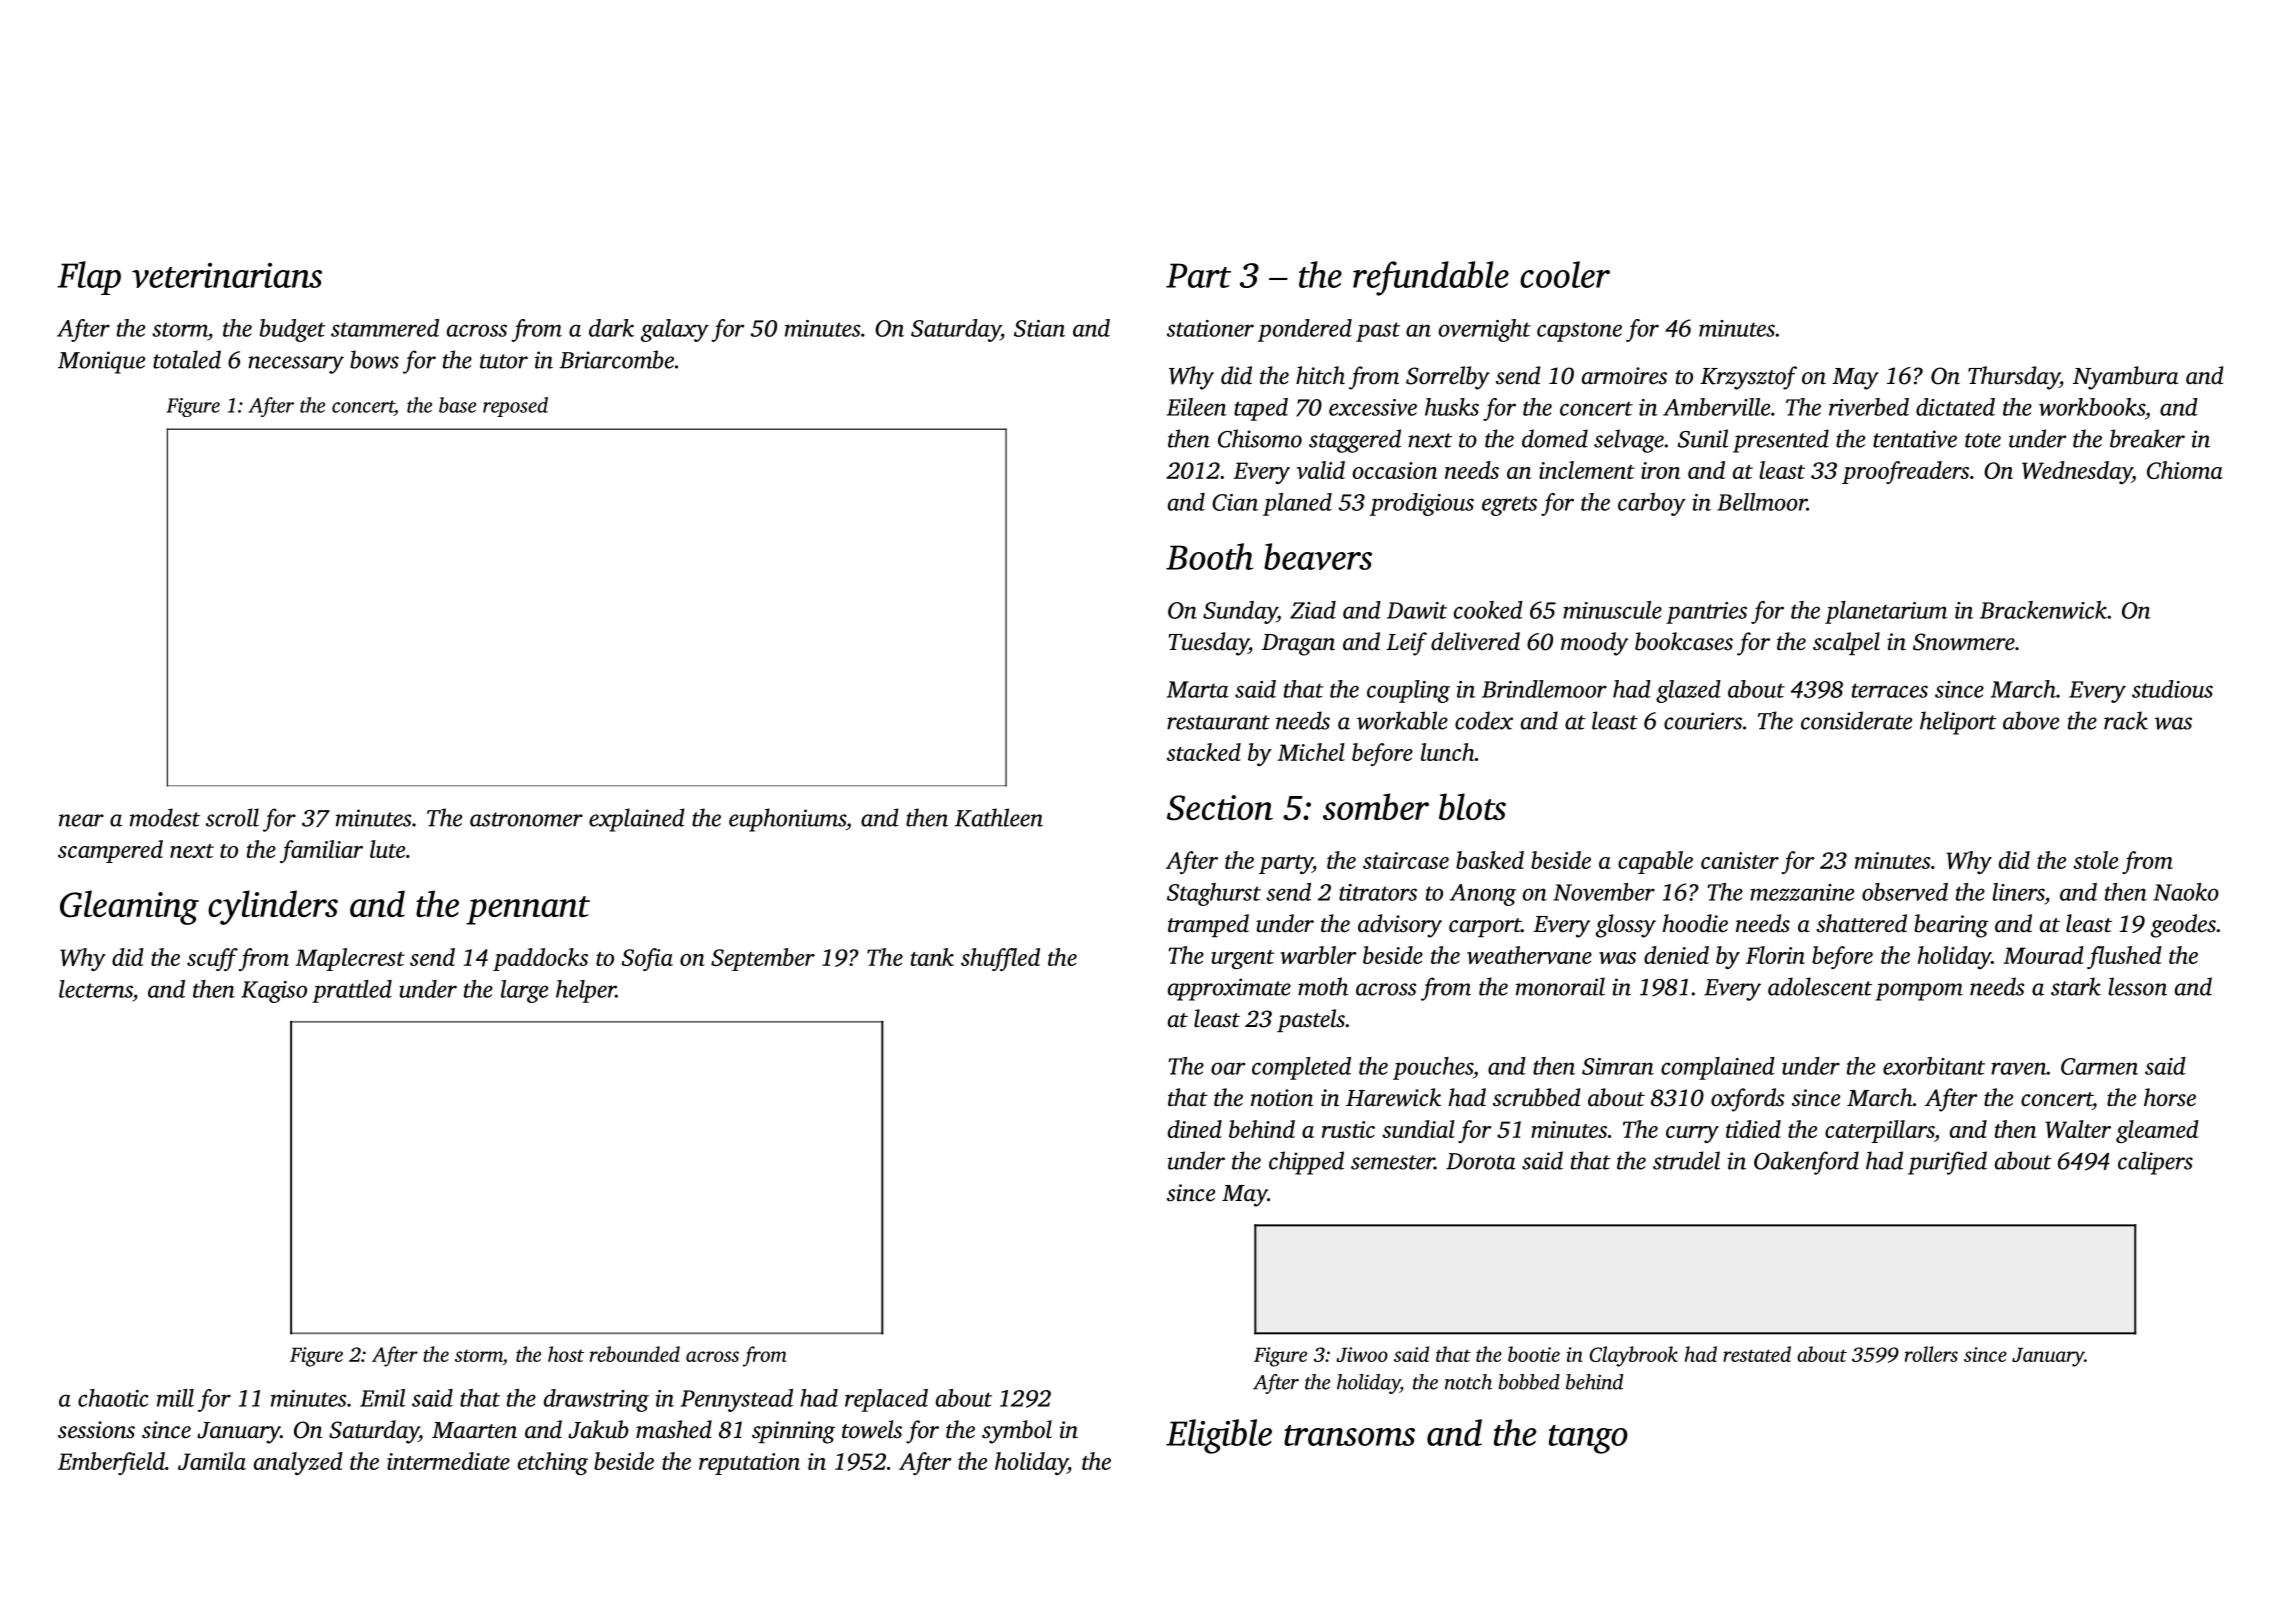  Describe the element at coordinates (2125, 378) in the document. I see `Nyambura` at that location.
